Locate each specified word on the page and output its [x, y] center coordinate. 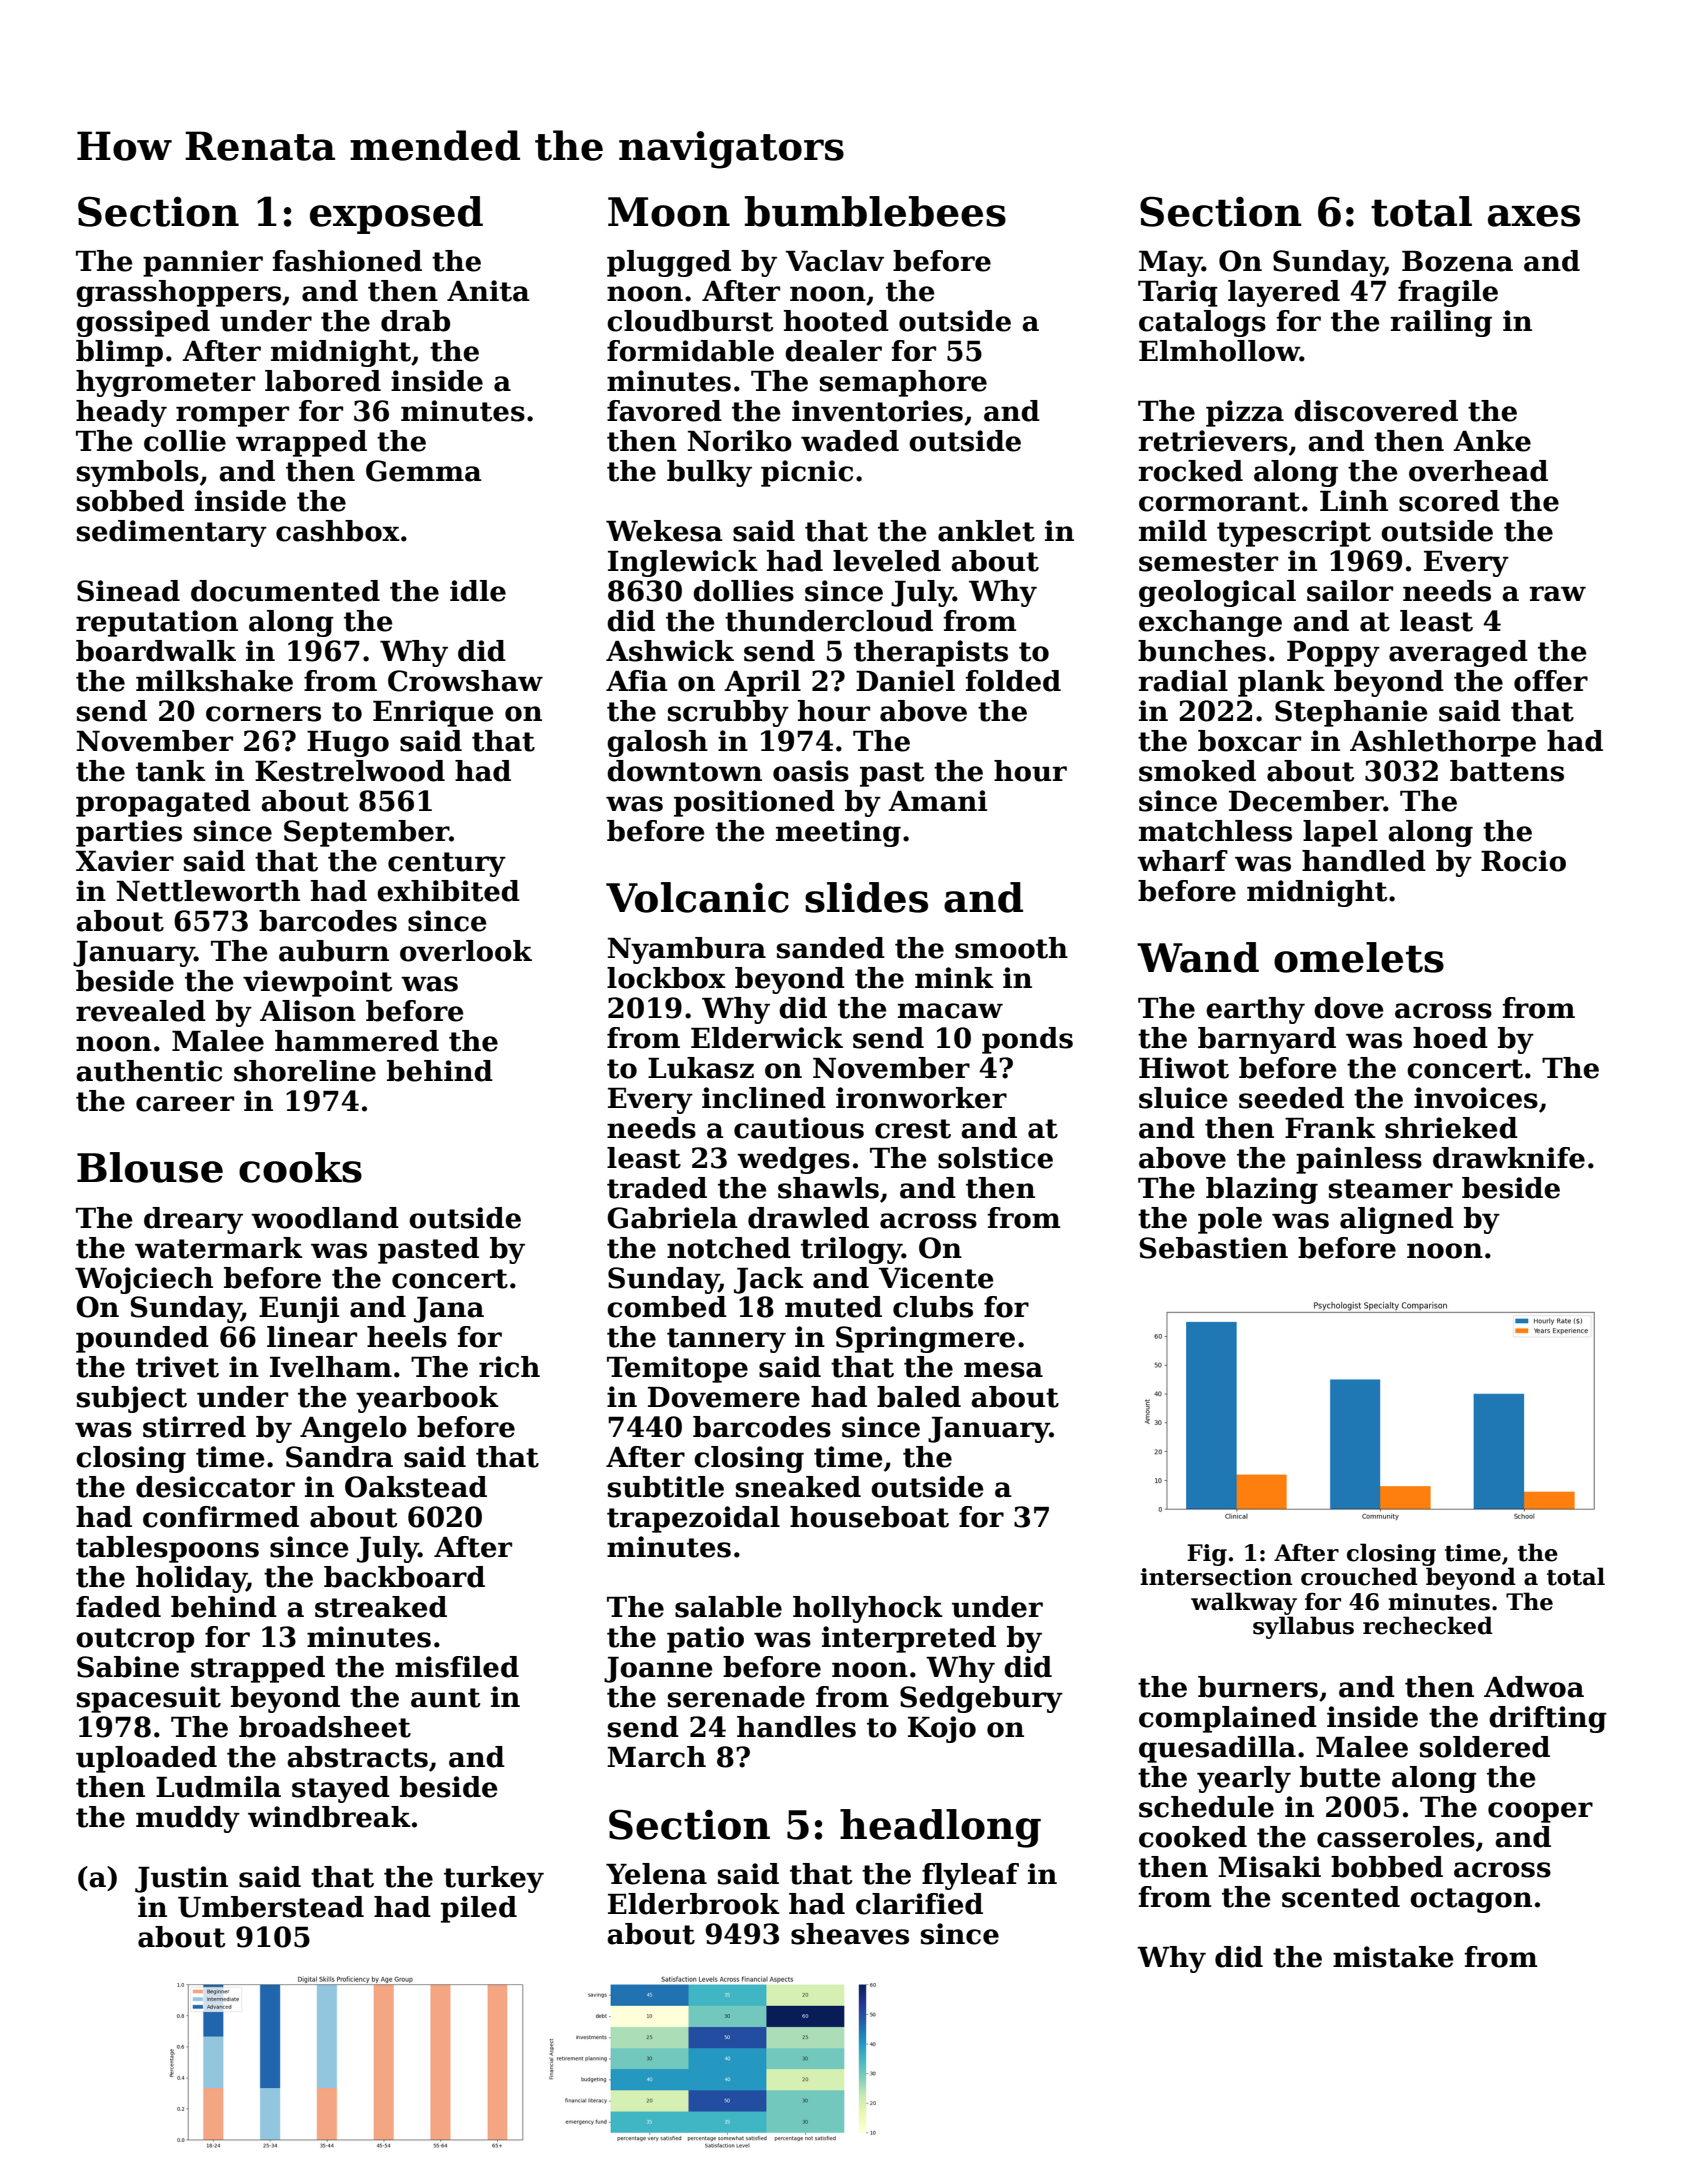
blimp [119, 353]
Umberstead [271, 1907]
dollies [743, 591]
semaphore [903, 383]
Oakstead [416, 1487]
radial [1183, 681]
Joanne [658, 1670]
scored [1449, 501]
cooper [1540, 1812]
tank [171, 771]
